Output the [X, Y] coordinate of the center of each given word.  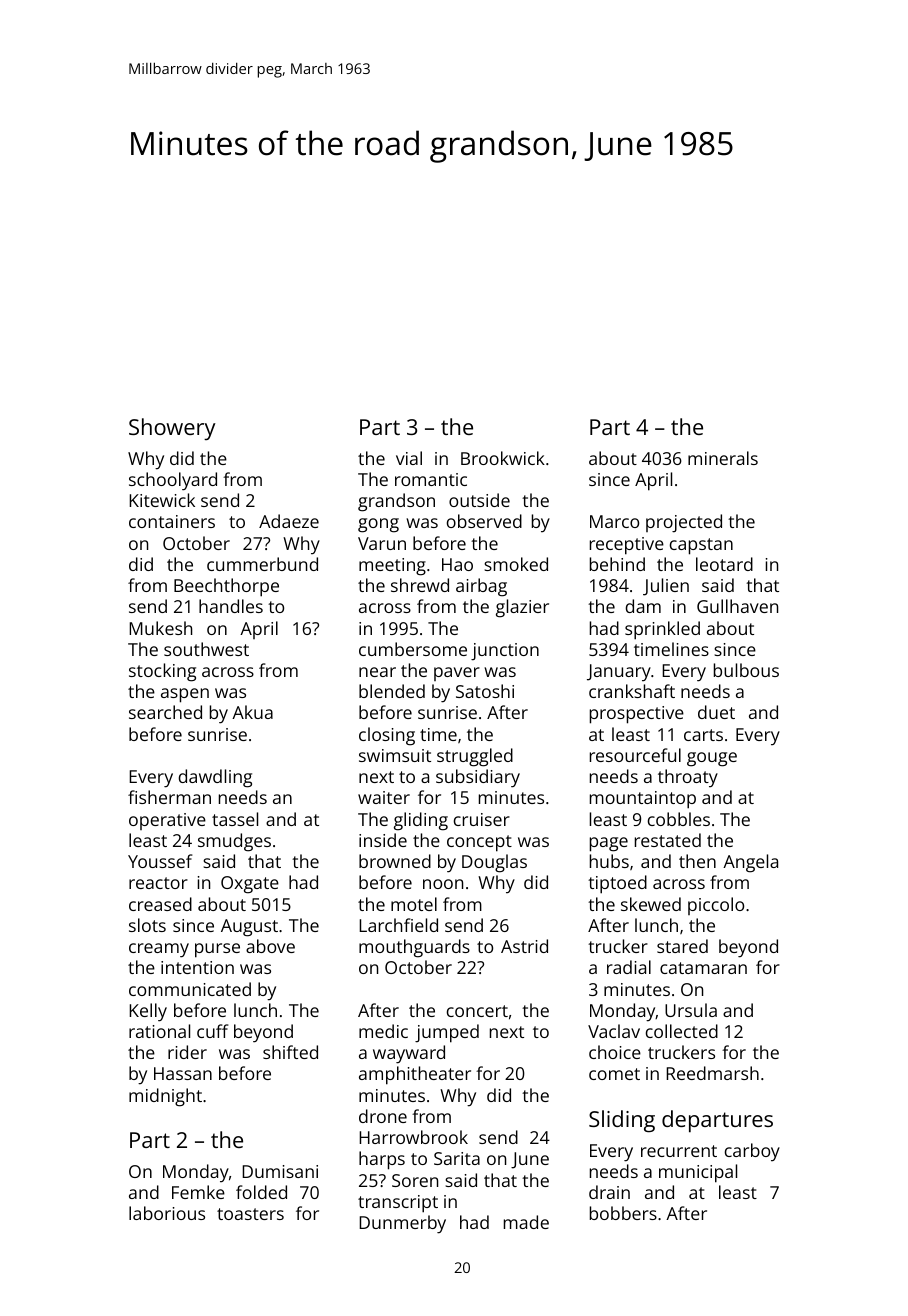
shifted [290, 1052]
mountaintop [643, 800]
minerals [723, 458]
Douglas [494, 863]
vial [409, 458]
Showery [172, 429]
